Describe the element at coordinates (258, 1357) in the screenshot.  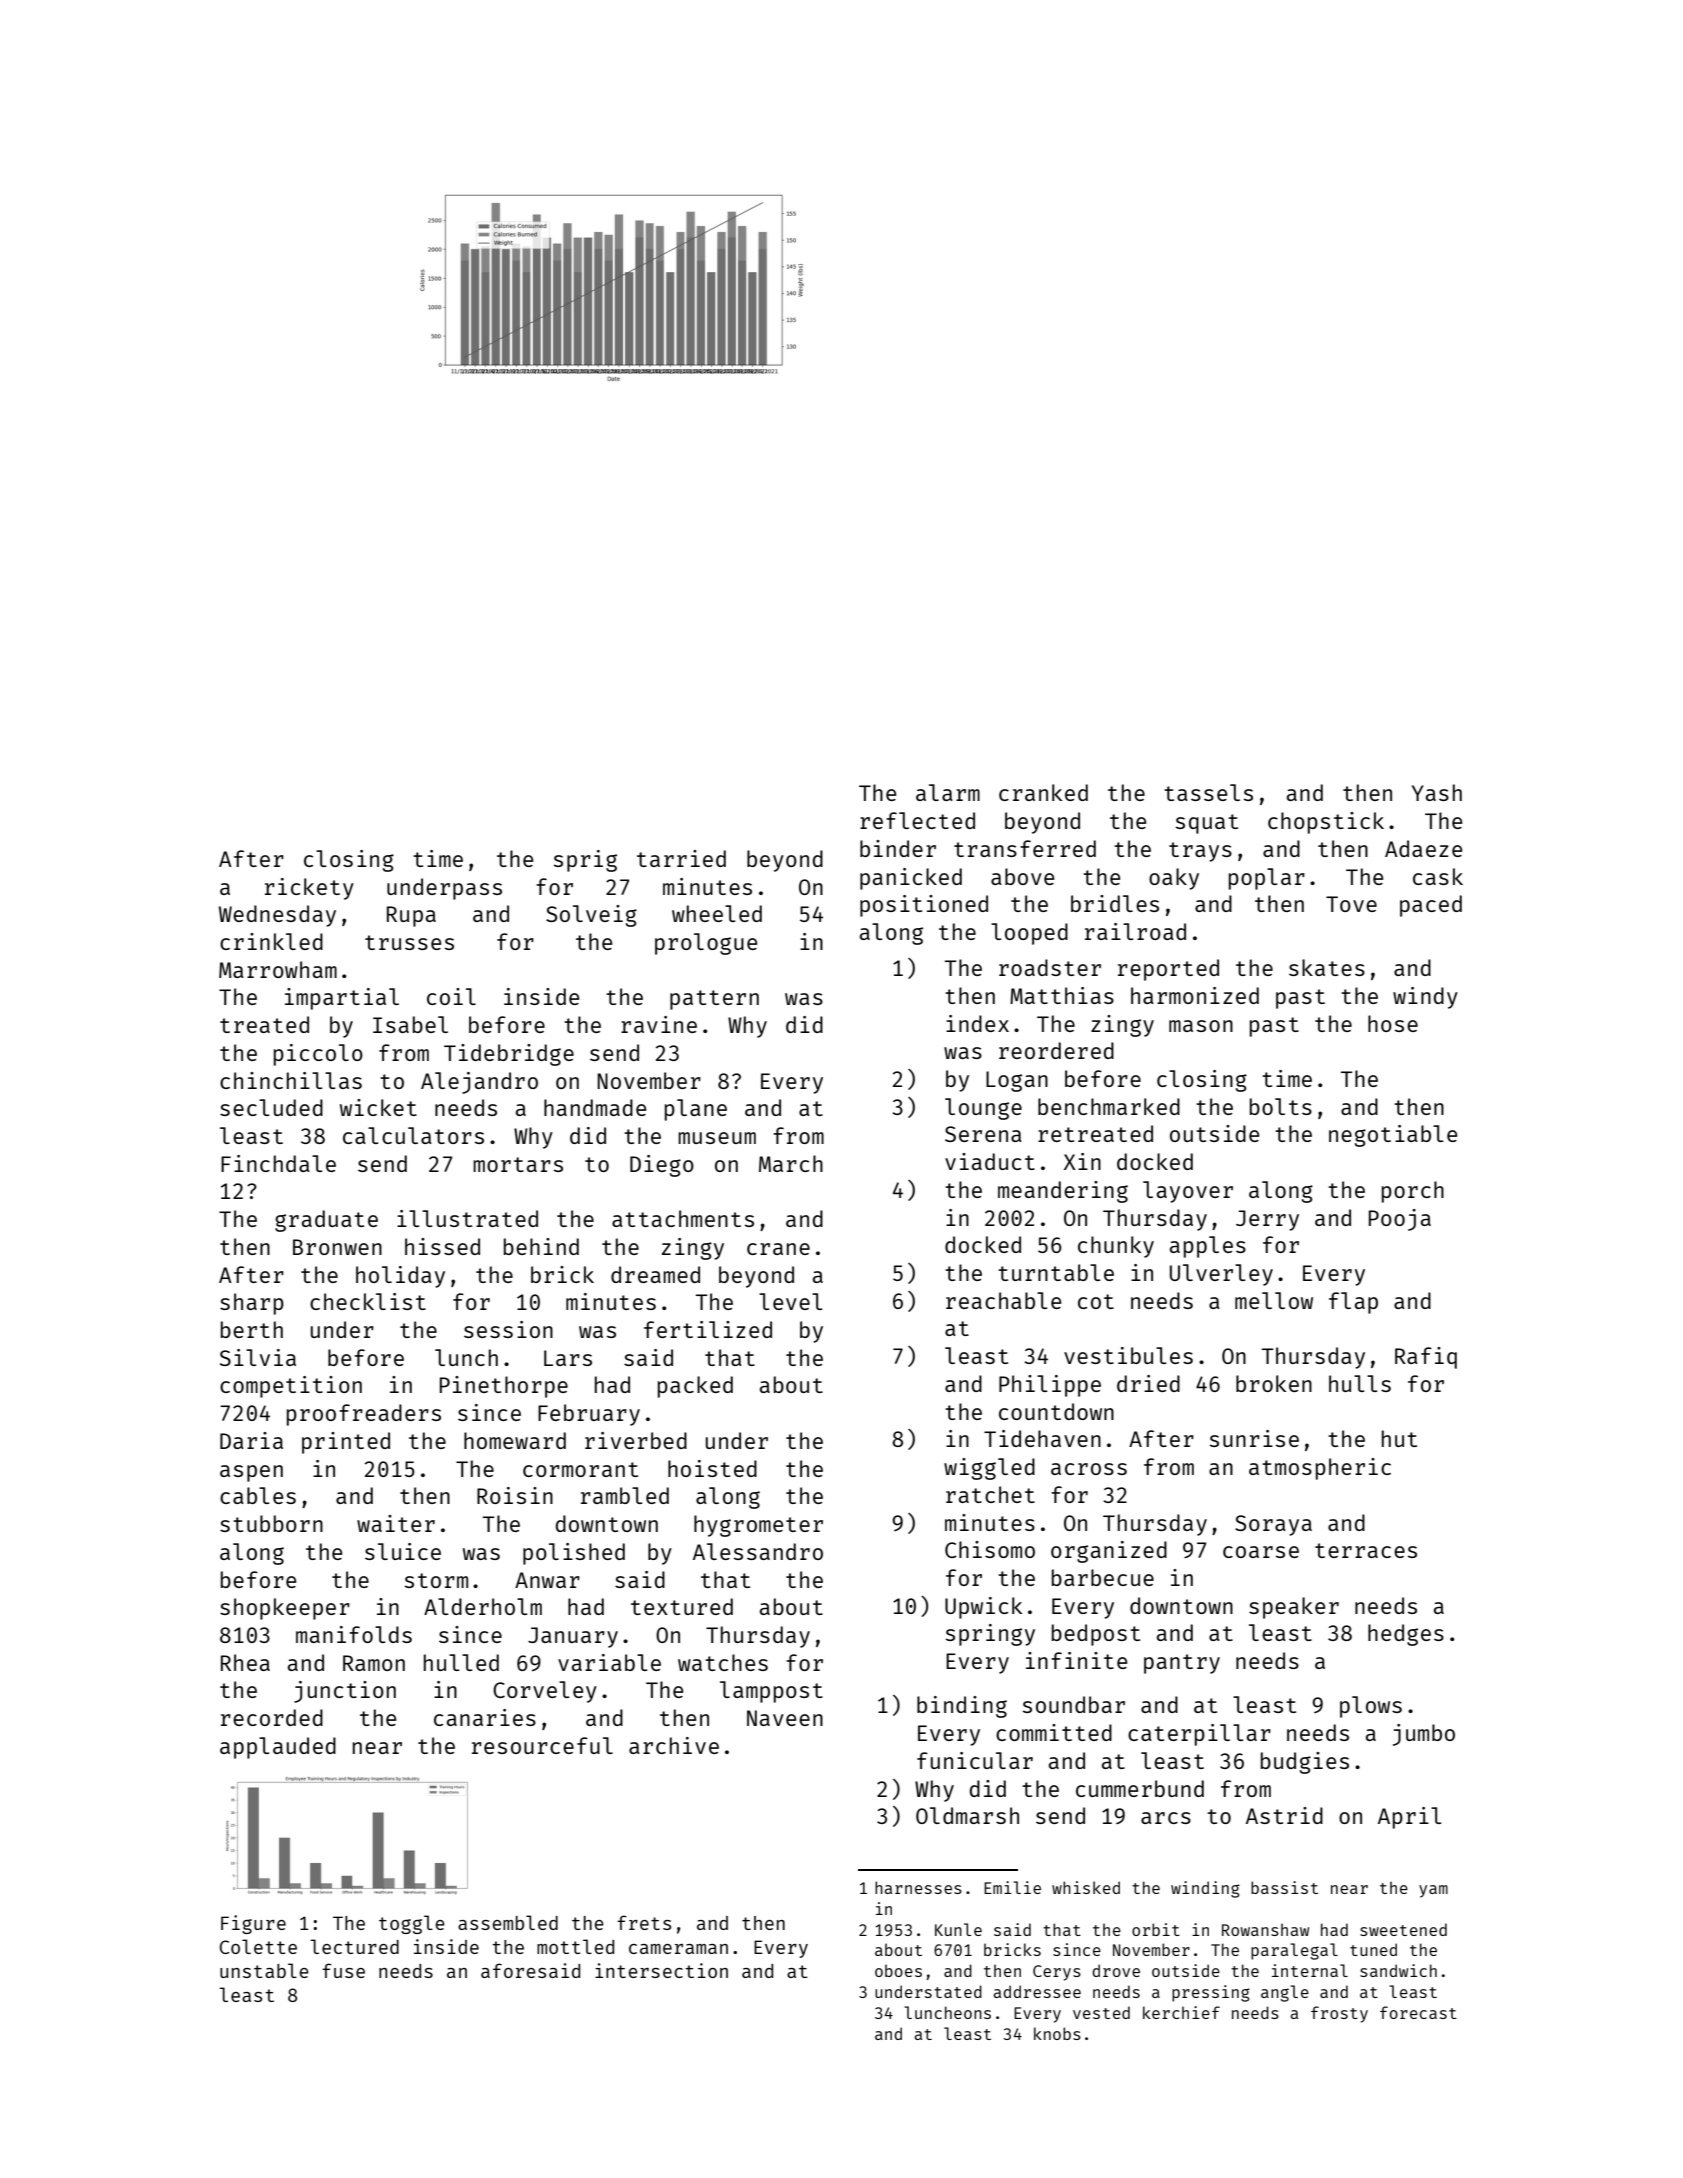
I see `Silvia` at that location.
